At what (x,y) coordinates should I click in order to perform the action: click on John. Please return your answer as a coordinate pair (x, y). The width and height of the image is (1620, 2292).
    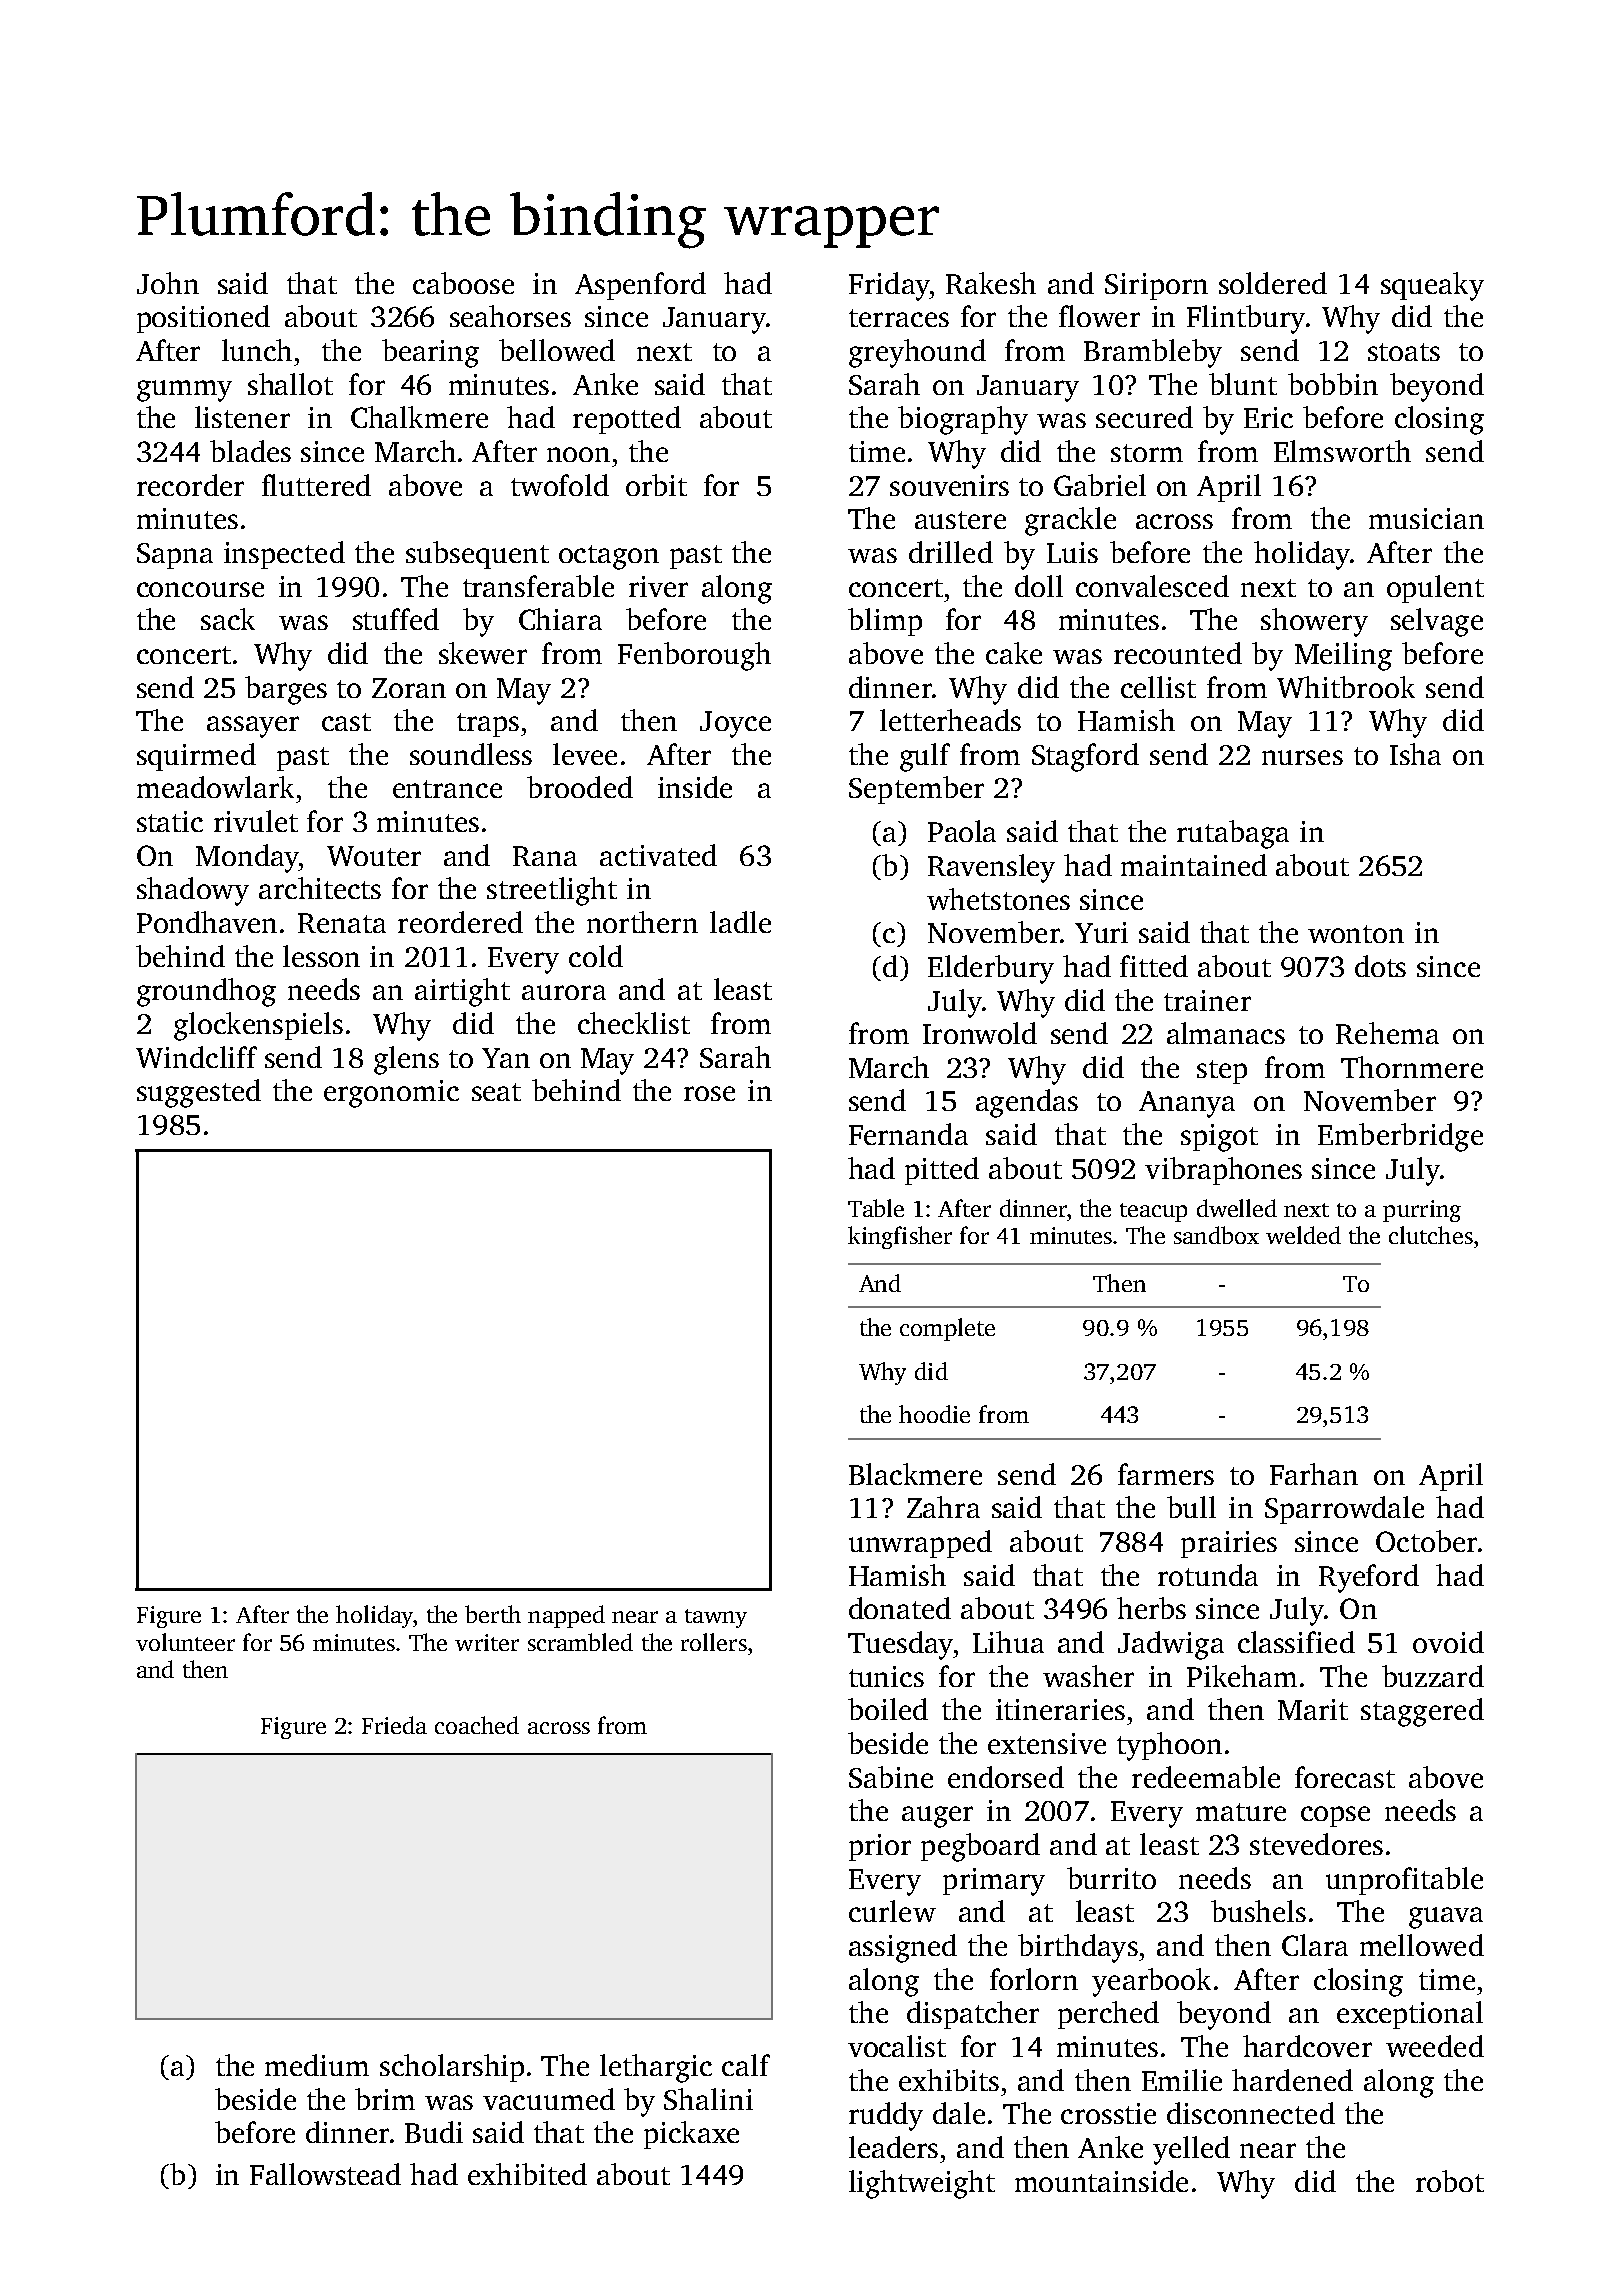
    Looking at the image, I should click on (168, 283).
